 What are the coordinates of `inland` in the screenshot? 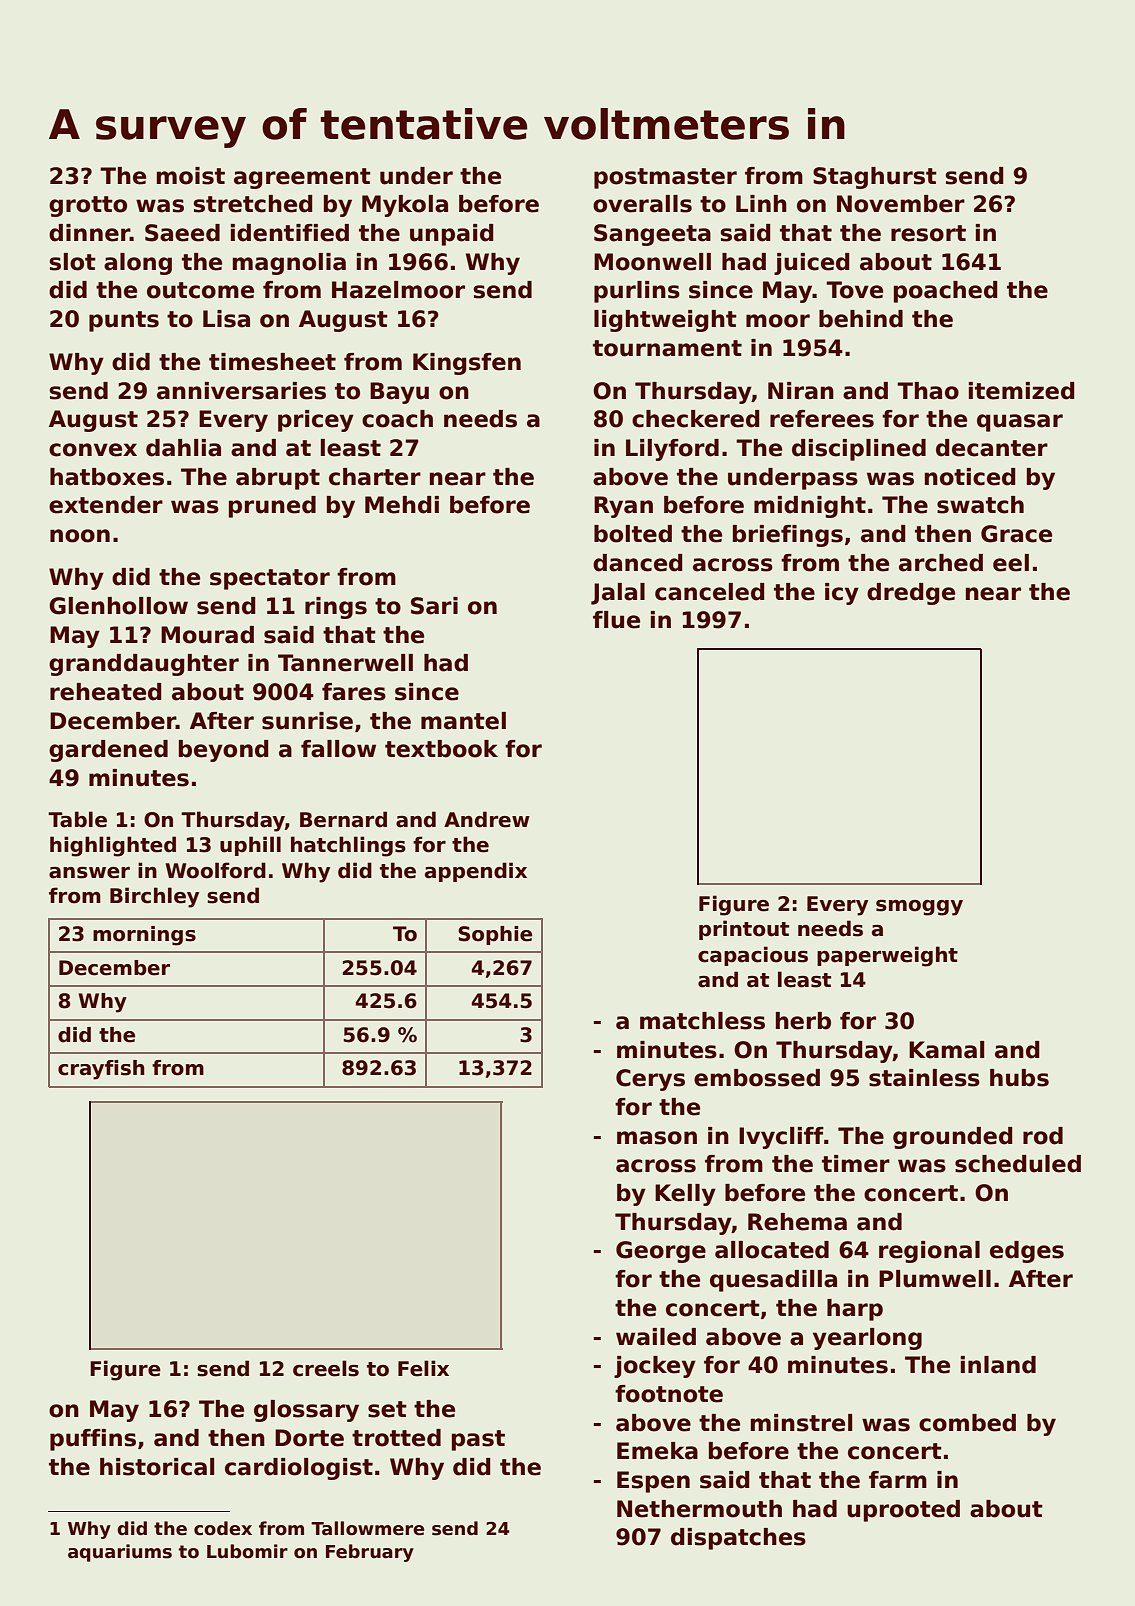 It's located at (998, 1365).
